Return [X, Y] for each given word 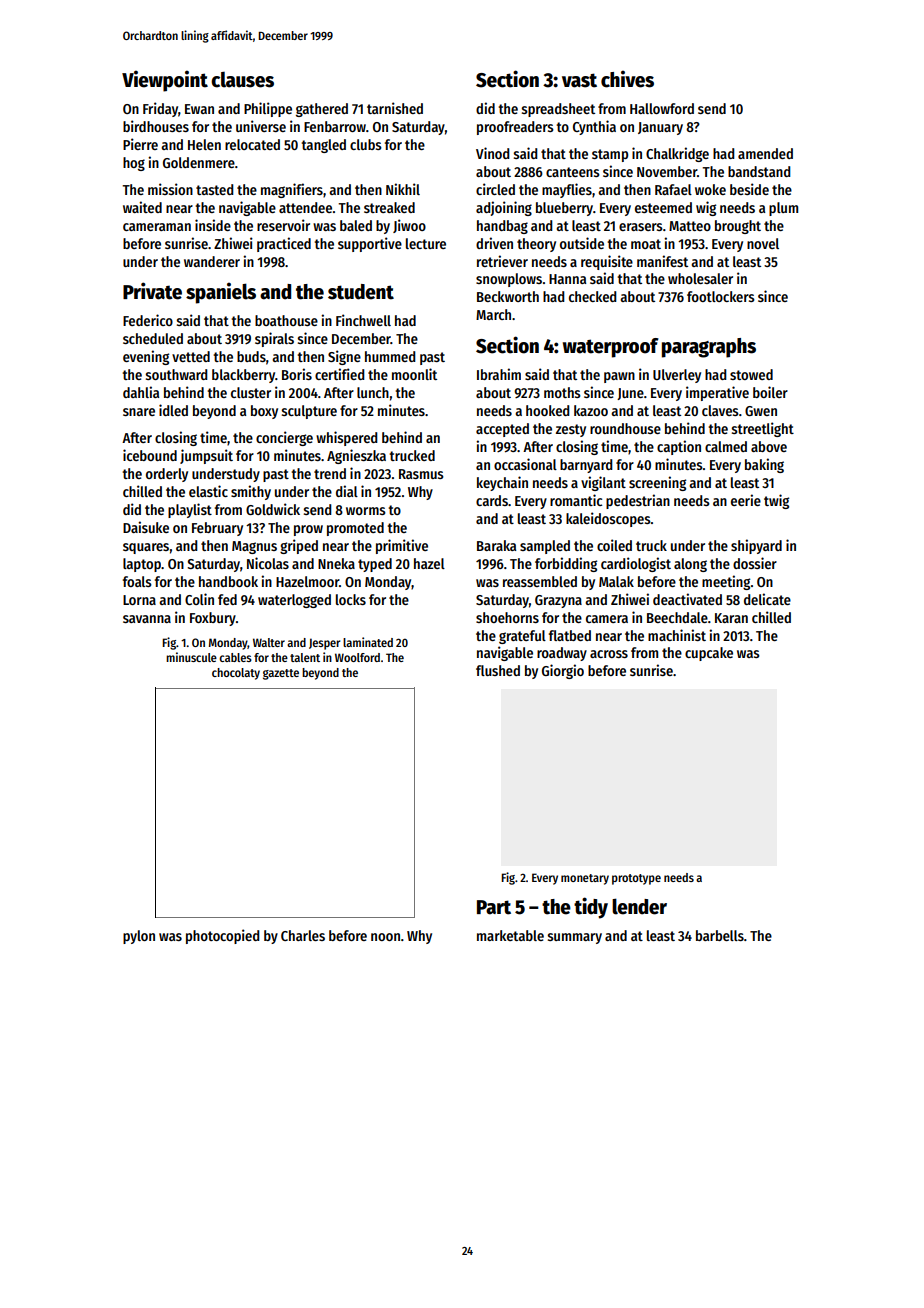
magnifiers [292, 190]
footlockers [721, 296]
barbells [720, 935]
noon [385, 937]
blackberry [243, 376]
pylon [139, 937]
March [493, 314]
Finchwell [363, 320]
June [630, 394]
